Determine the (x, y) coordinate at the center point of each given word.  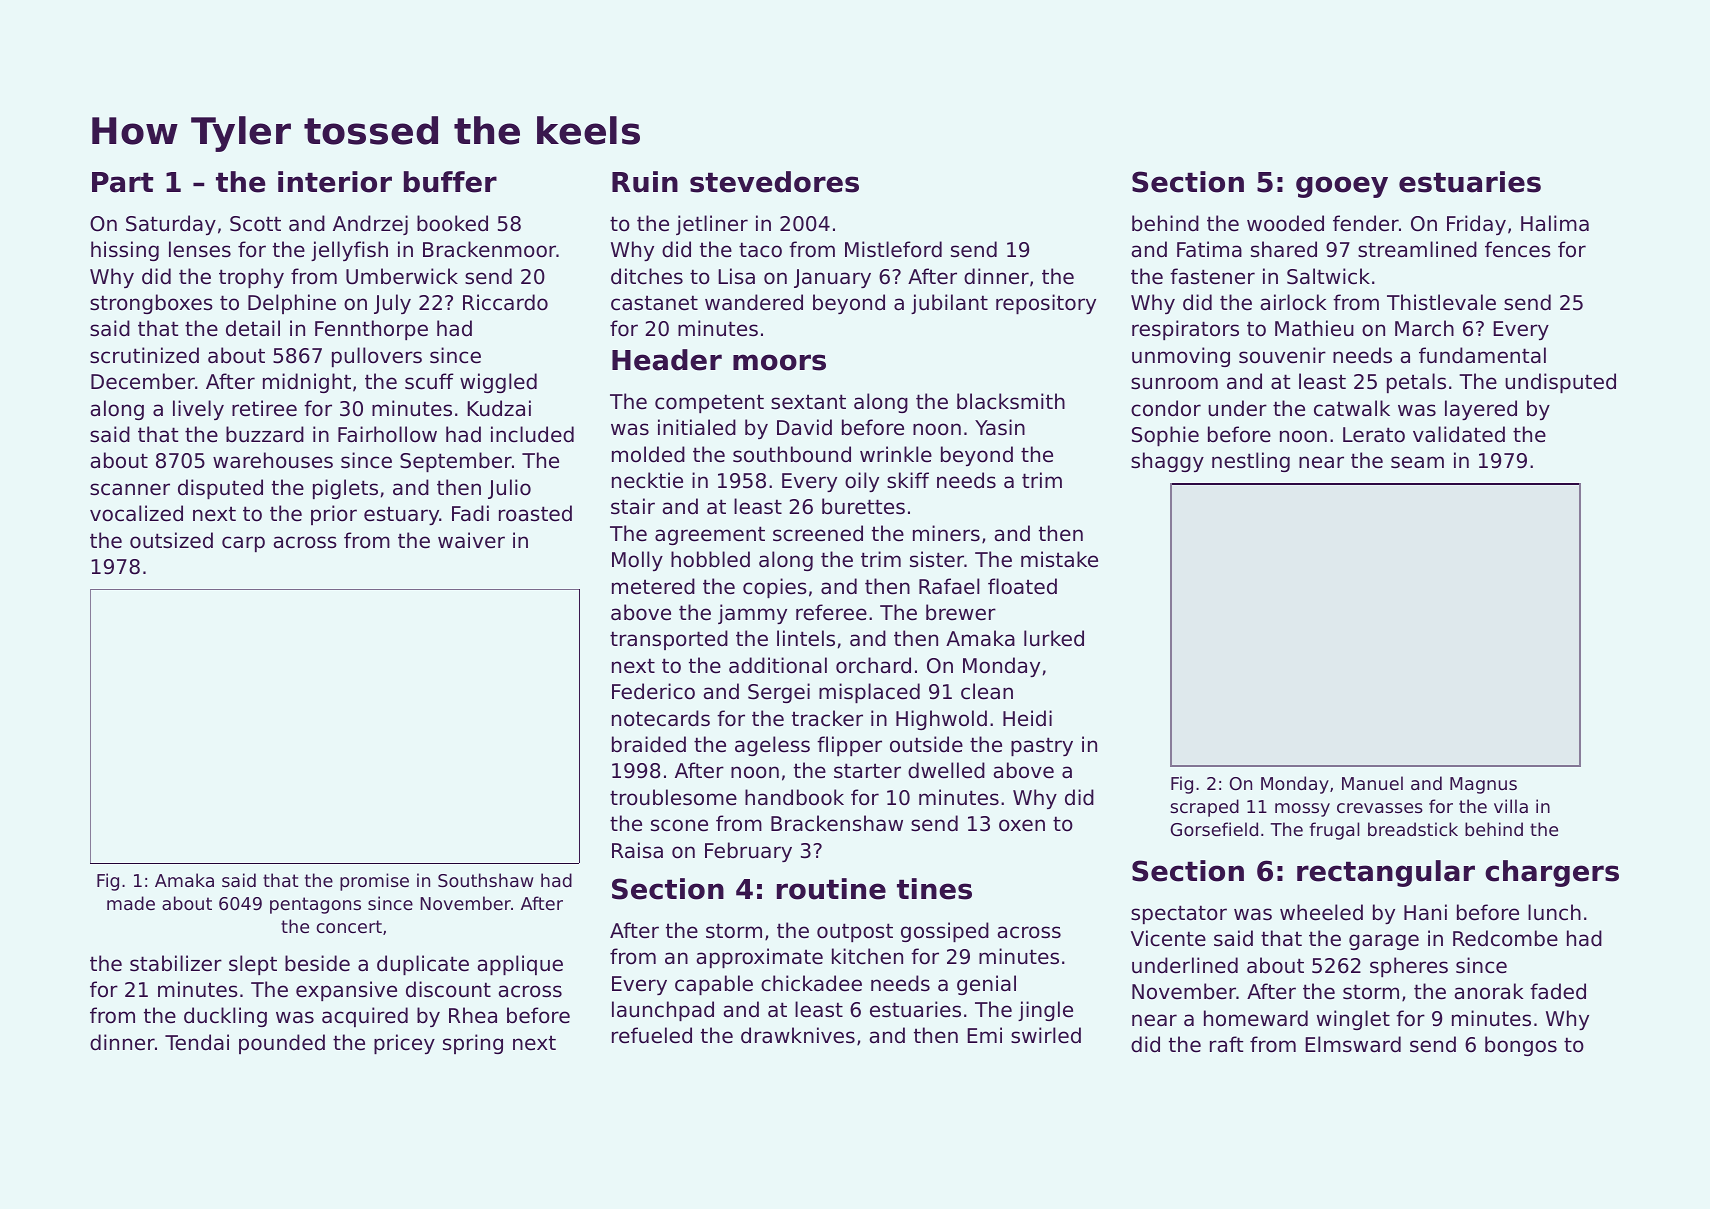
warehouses (273, 460)
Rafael (949, 586)
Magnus (1483, 785)
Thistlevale (1441, 302)
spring (473, 1044)
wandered (754, 302)
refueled (652, 1035)
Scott (255, 224)
